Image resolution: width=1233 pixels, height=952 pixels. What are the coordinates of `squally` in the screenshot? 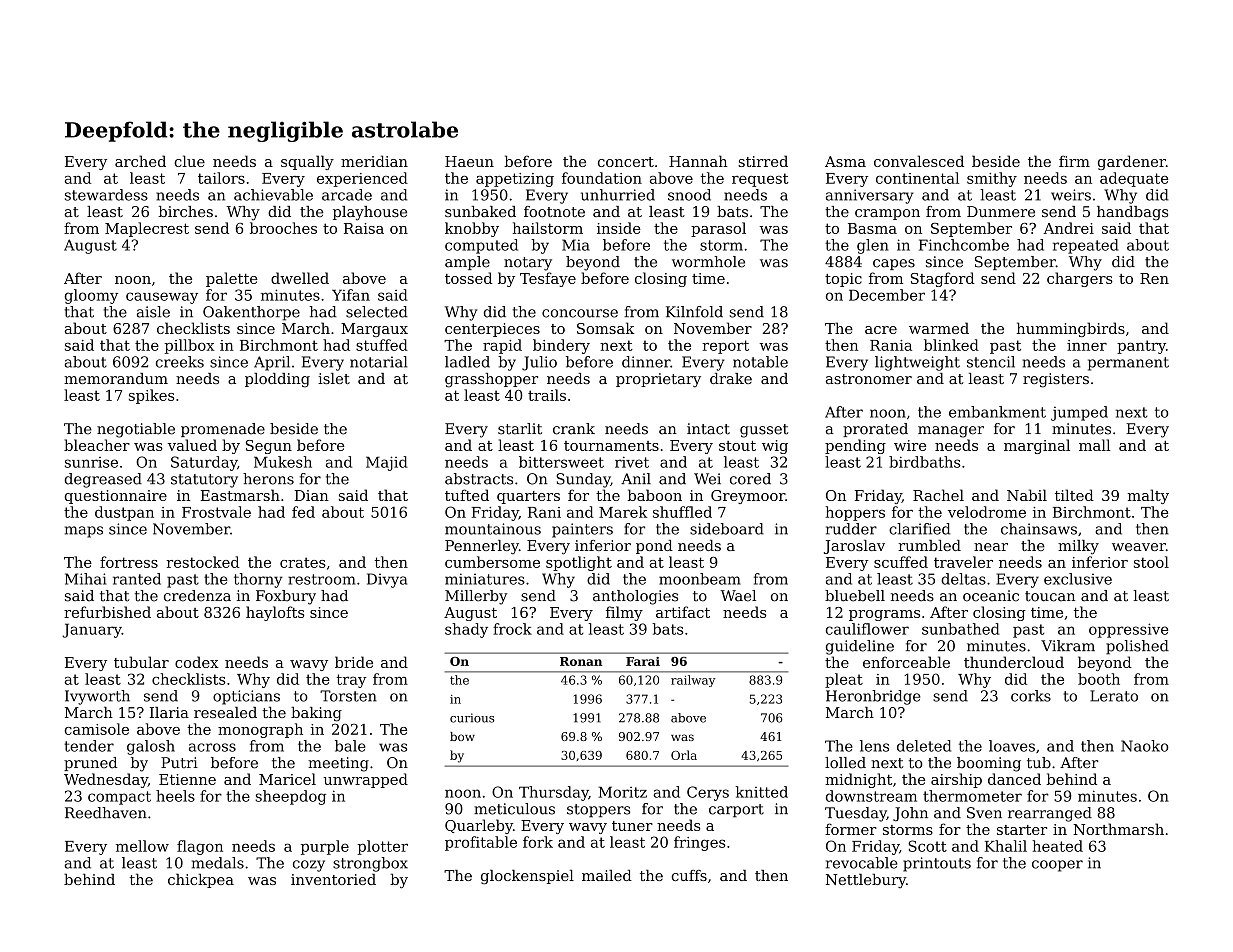 It's located at (307, 162).
